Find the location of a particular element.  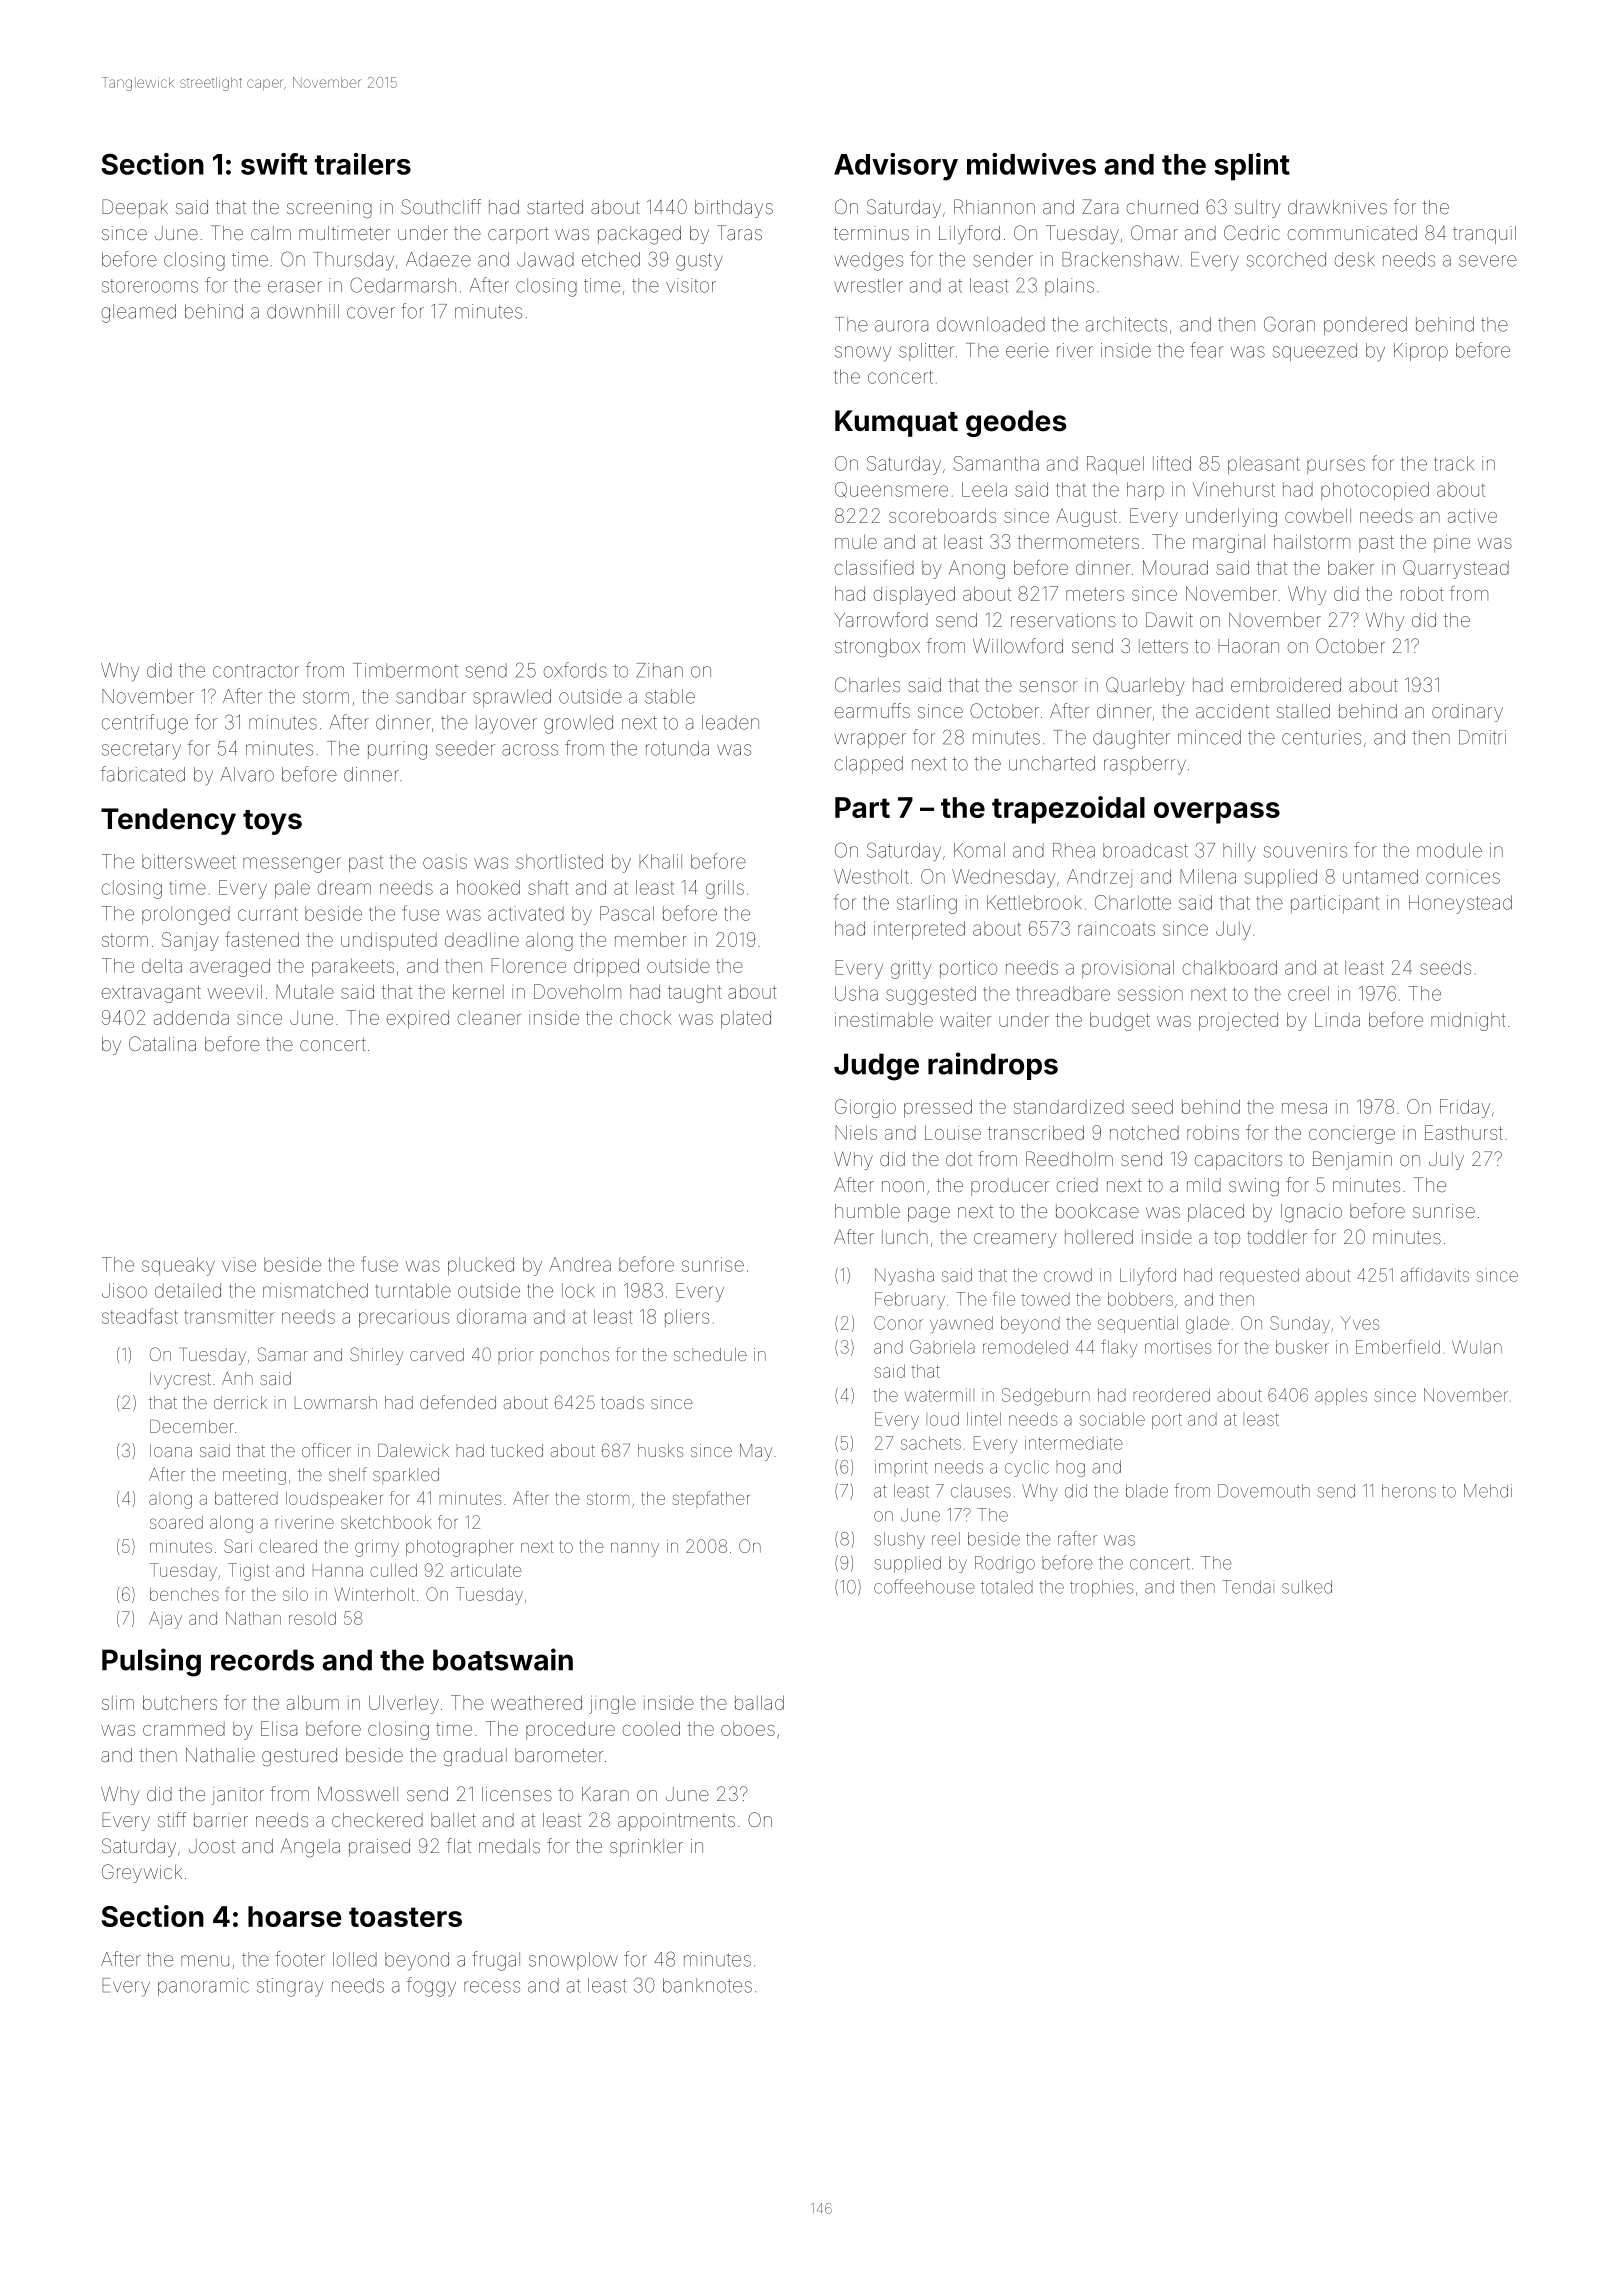

soared is located at coordinates (176, 1522).
